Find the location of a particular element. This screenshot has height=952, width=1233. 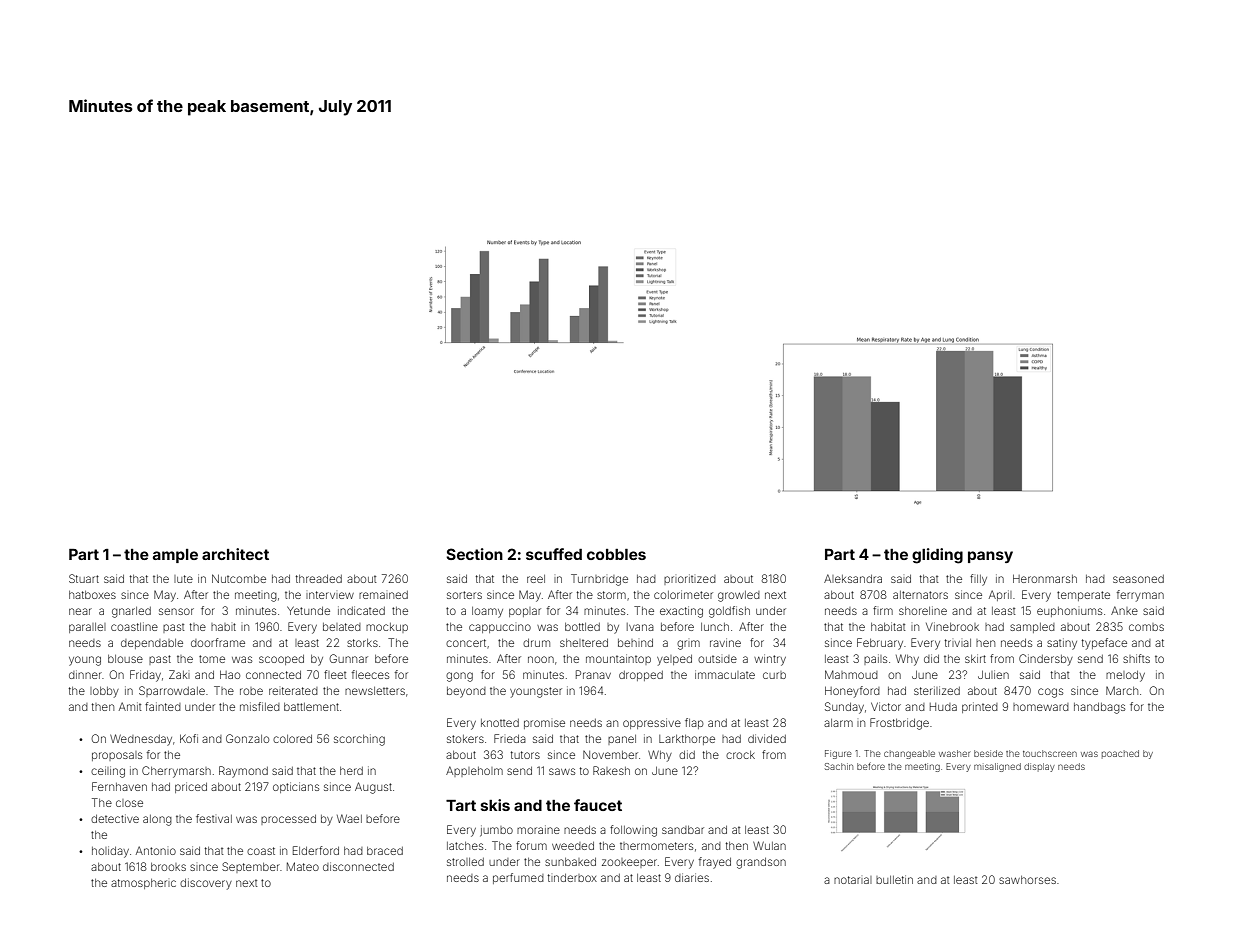

ceiling is located at coordinates (108, 772).
